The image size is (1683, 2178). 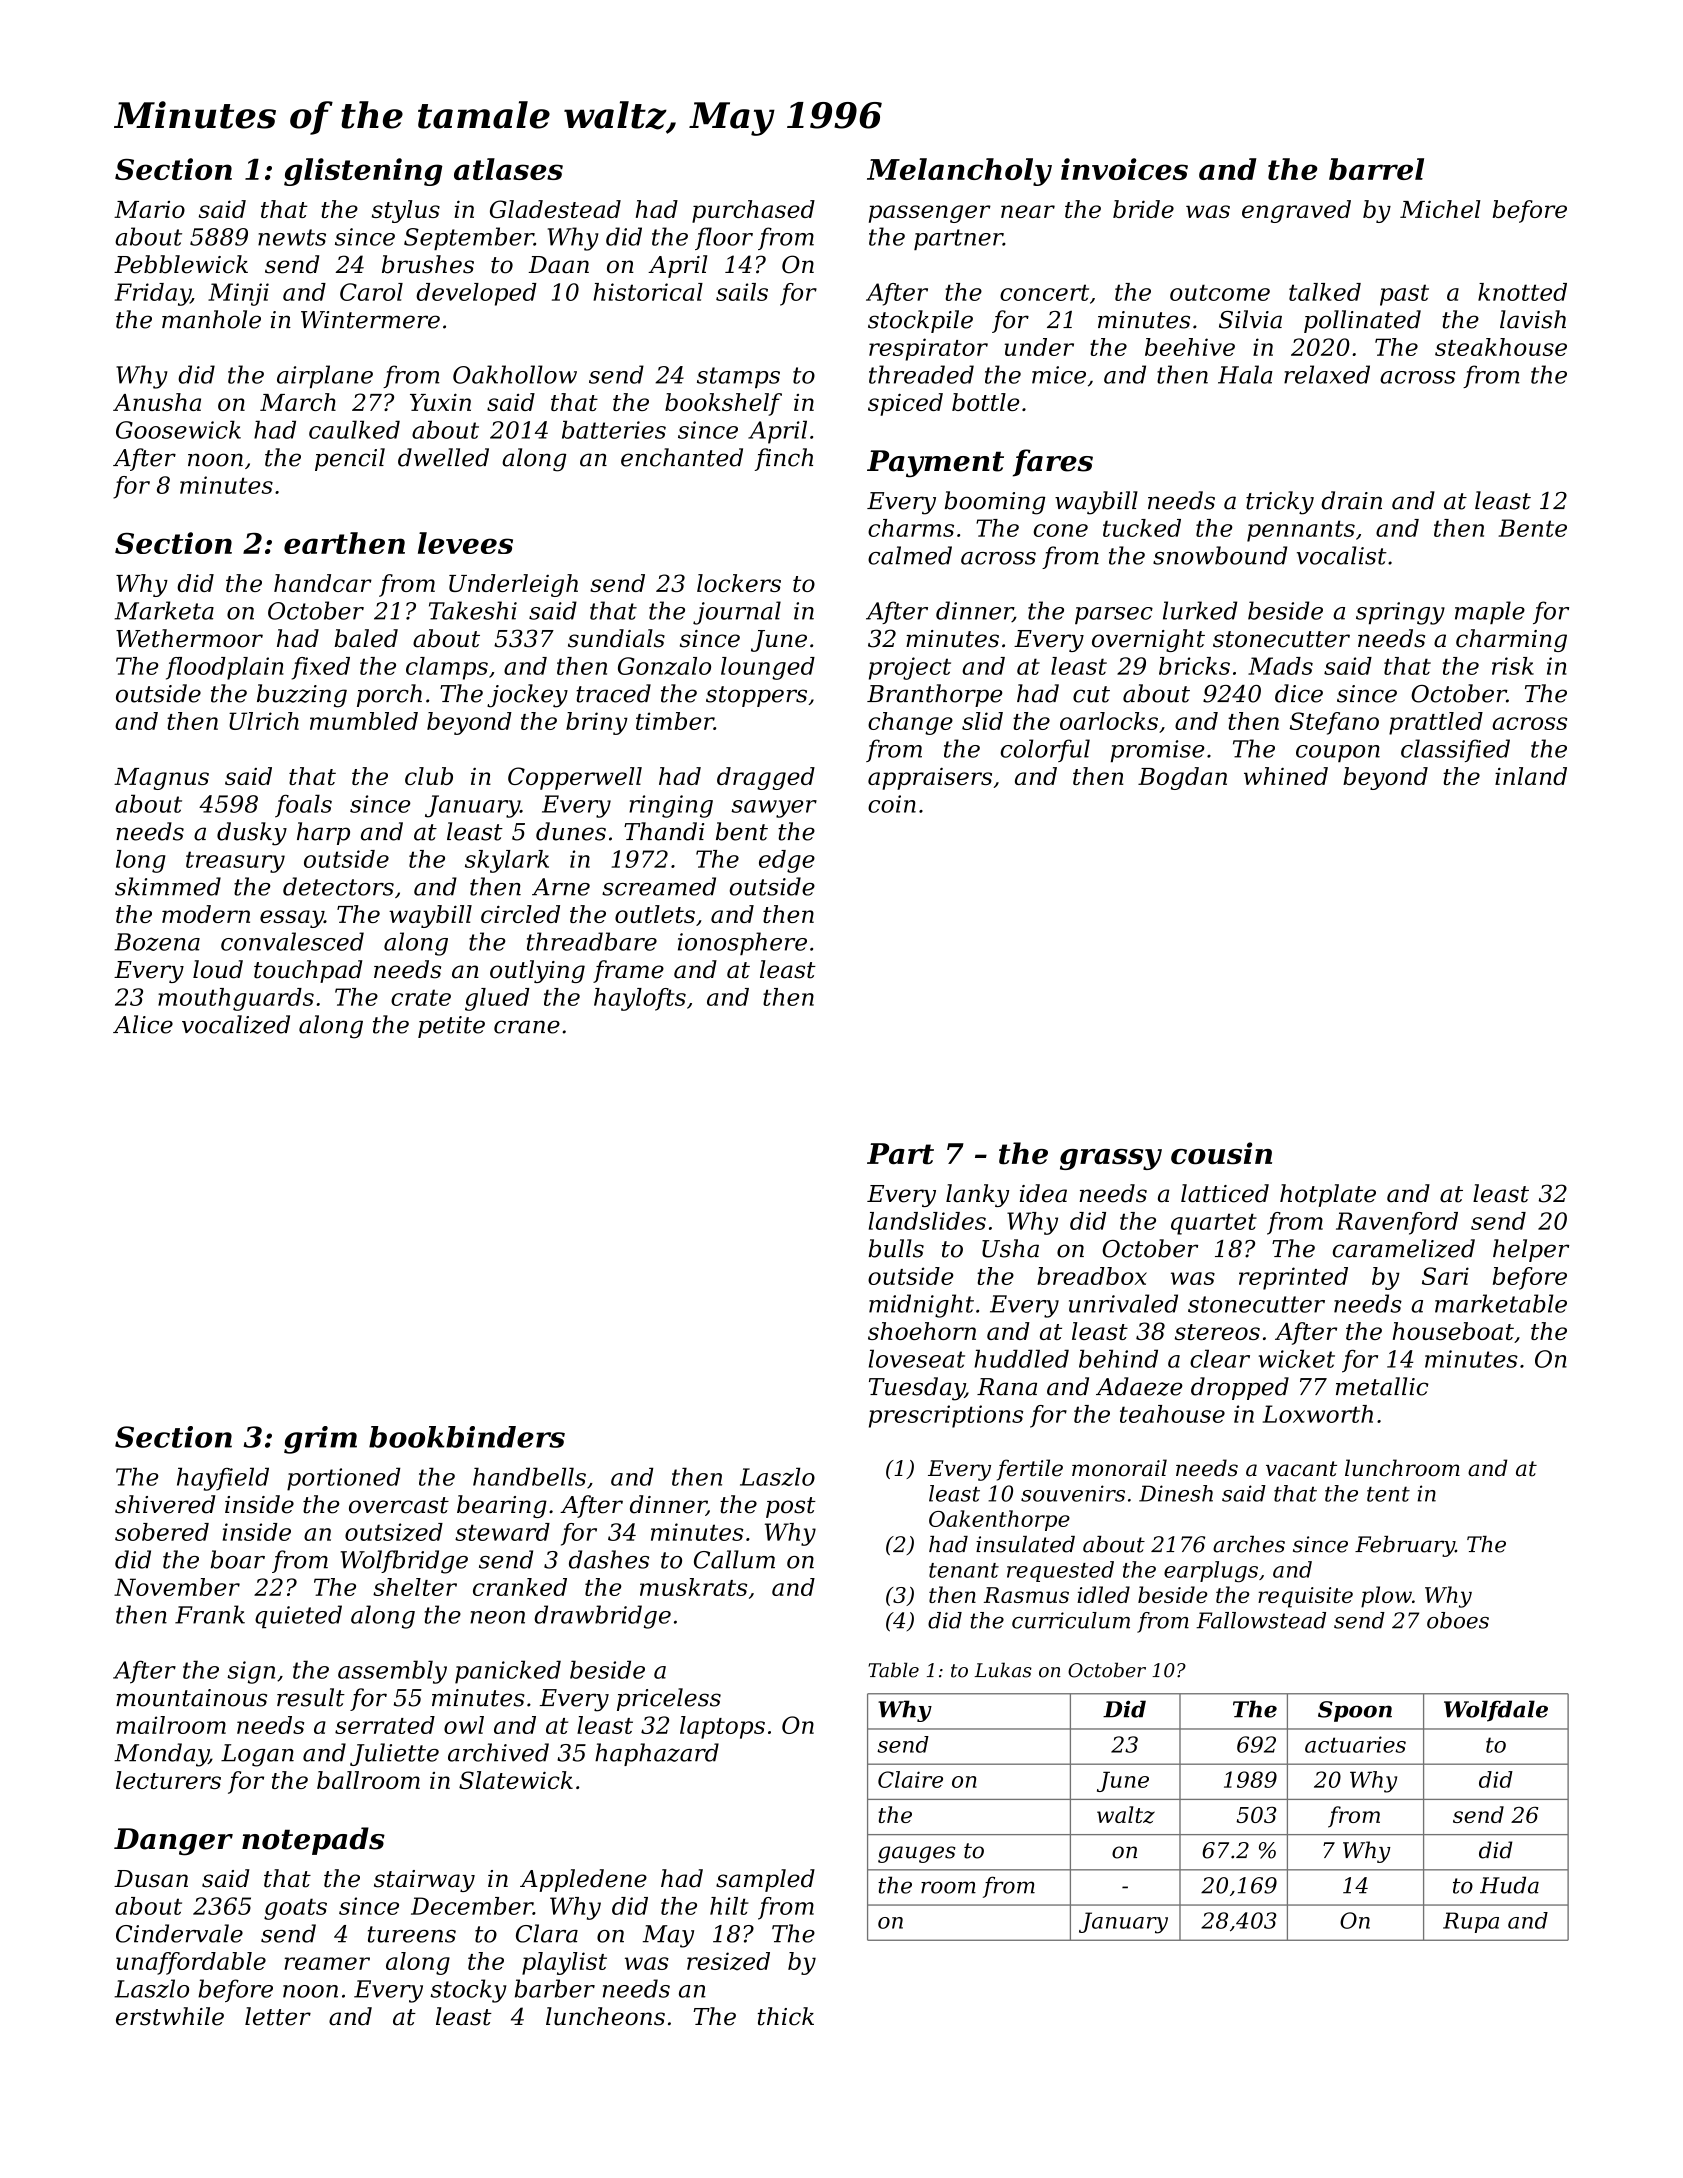 What do you see at coordinates (1124, 169) in the screenshot?
I see `invoices` at bounding box center [1124, 169].
